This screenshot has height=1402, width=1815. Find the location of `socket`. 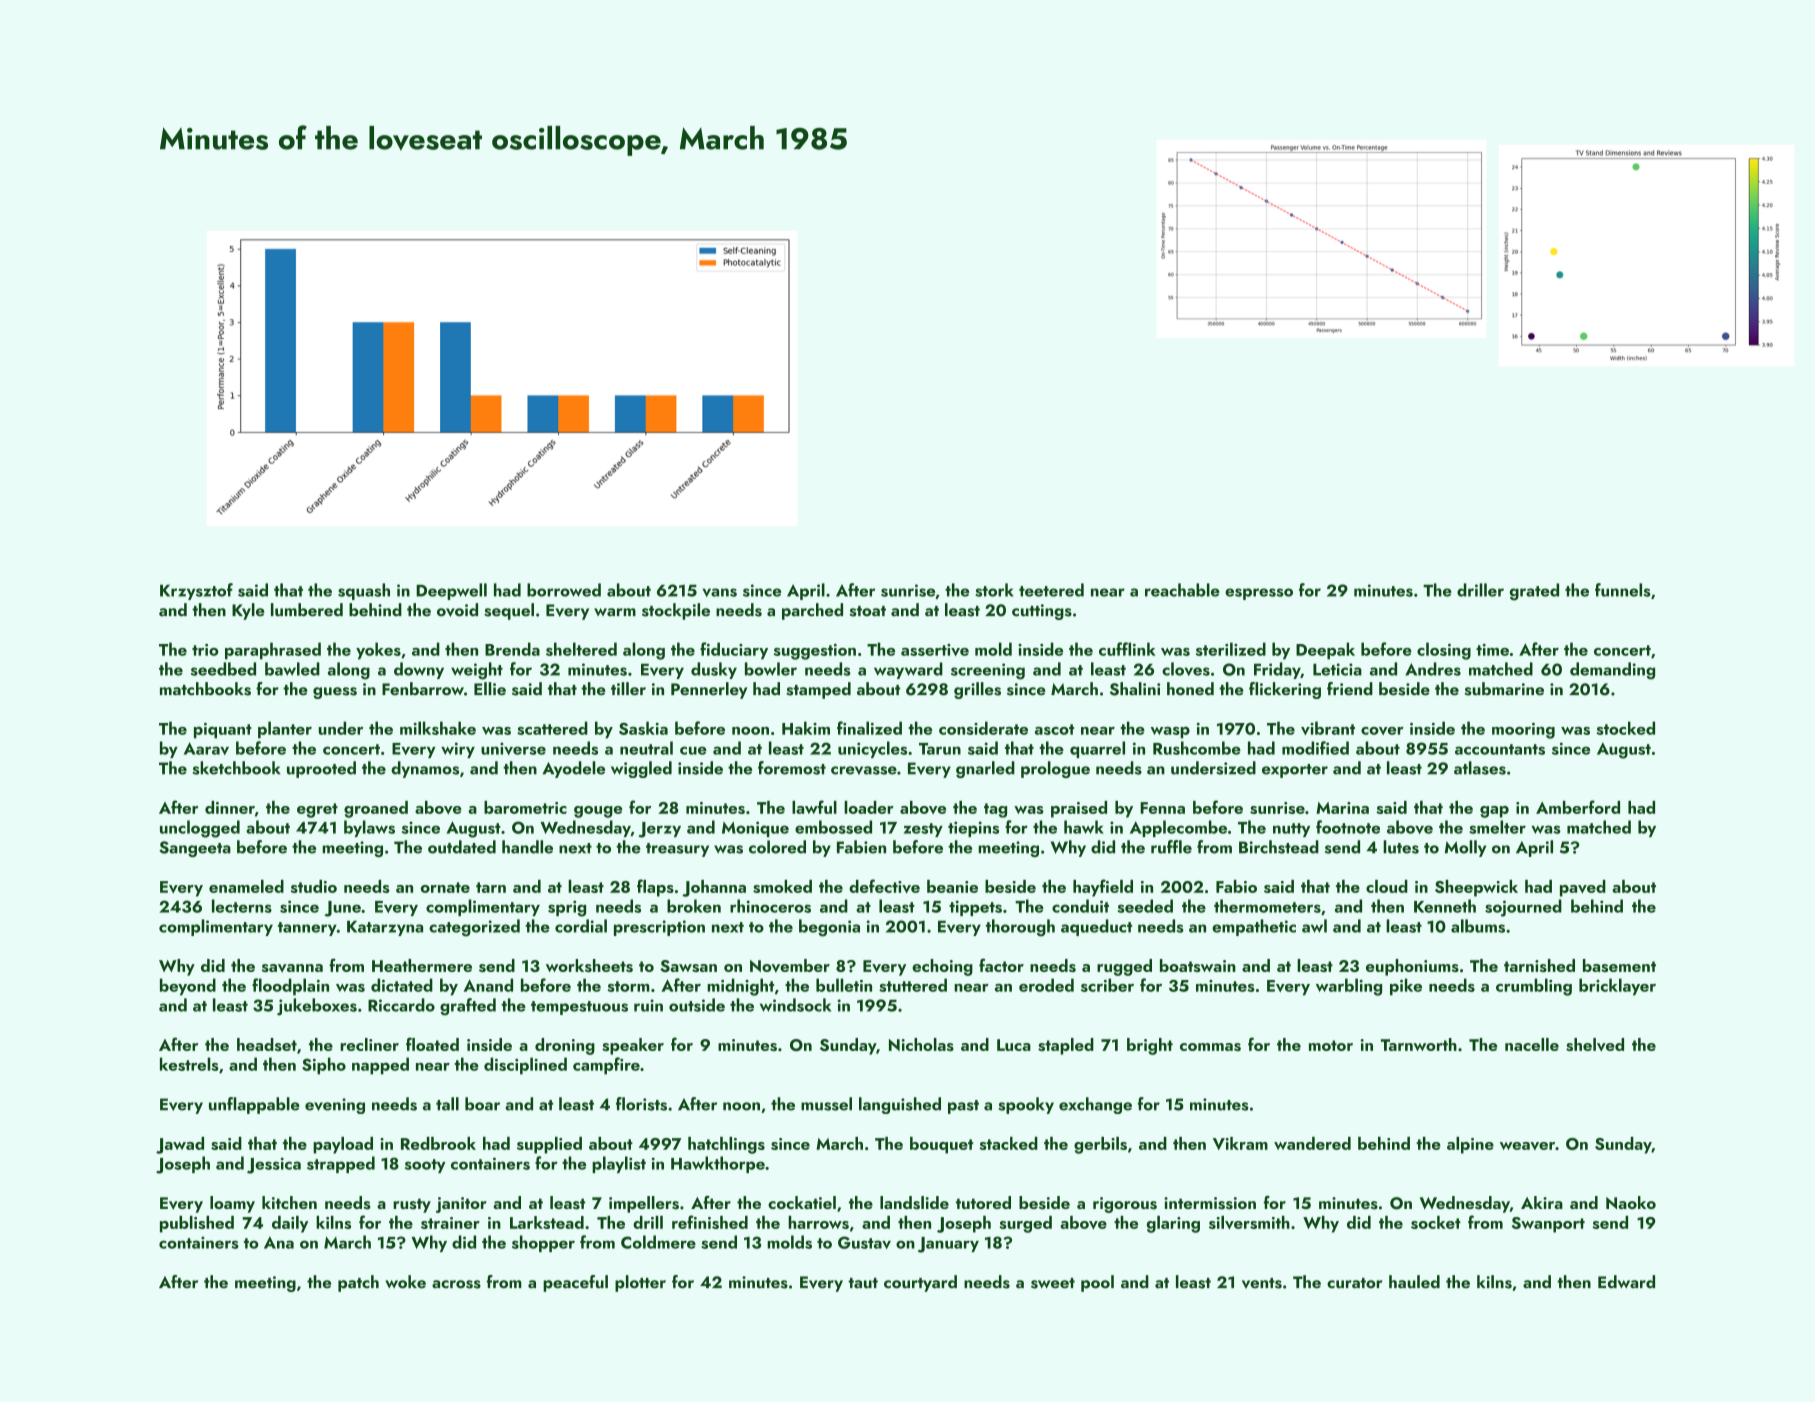

socket is located at coordinates (1436, 1222).
